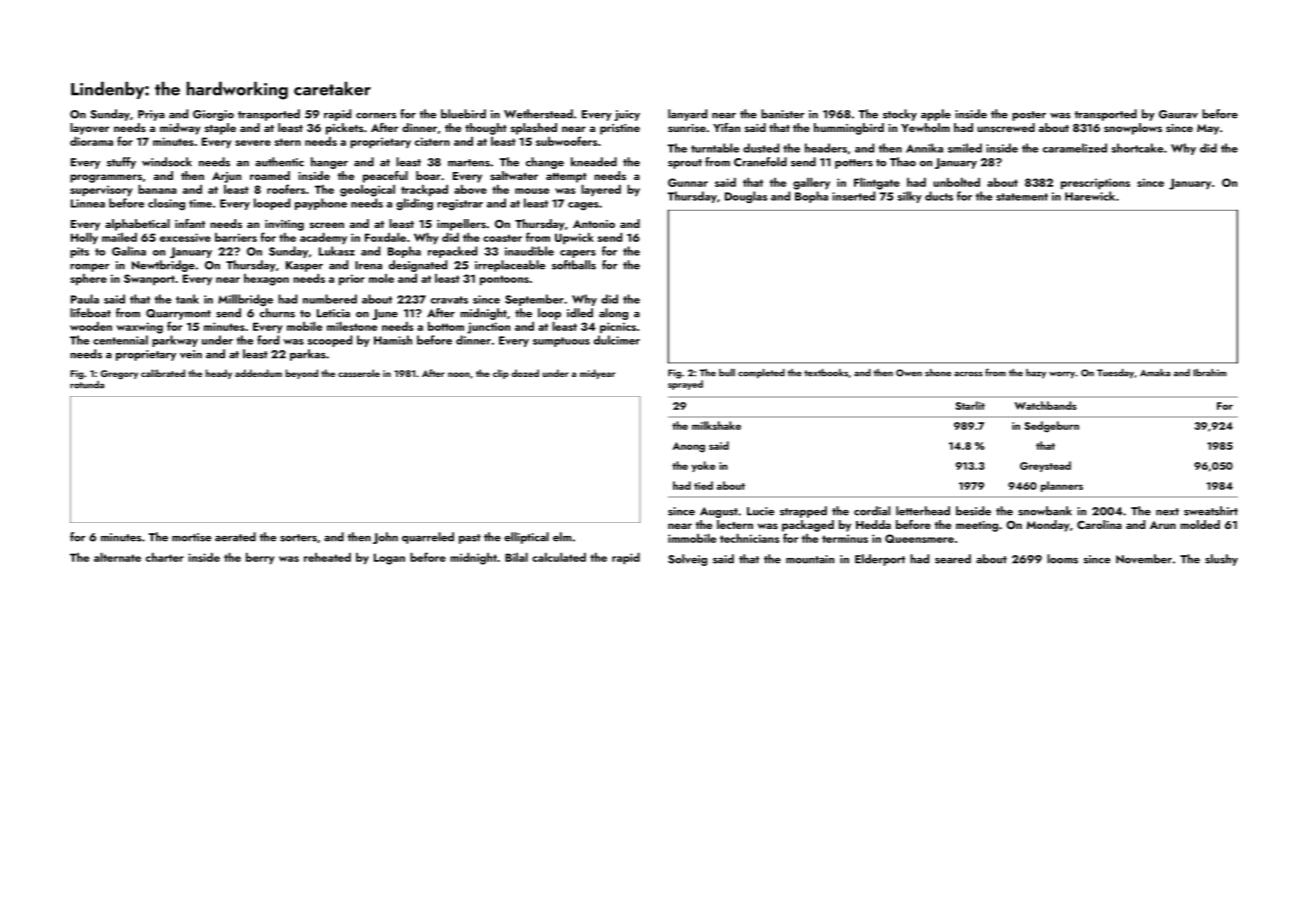  Describe the element at coordinates (191, 537) in the page. I see `mortise` at that location.
